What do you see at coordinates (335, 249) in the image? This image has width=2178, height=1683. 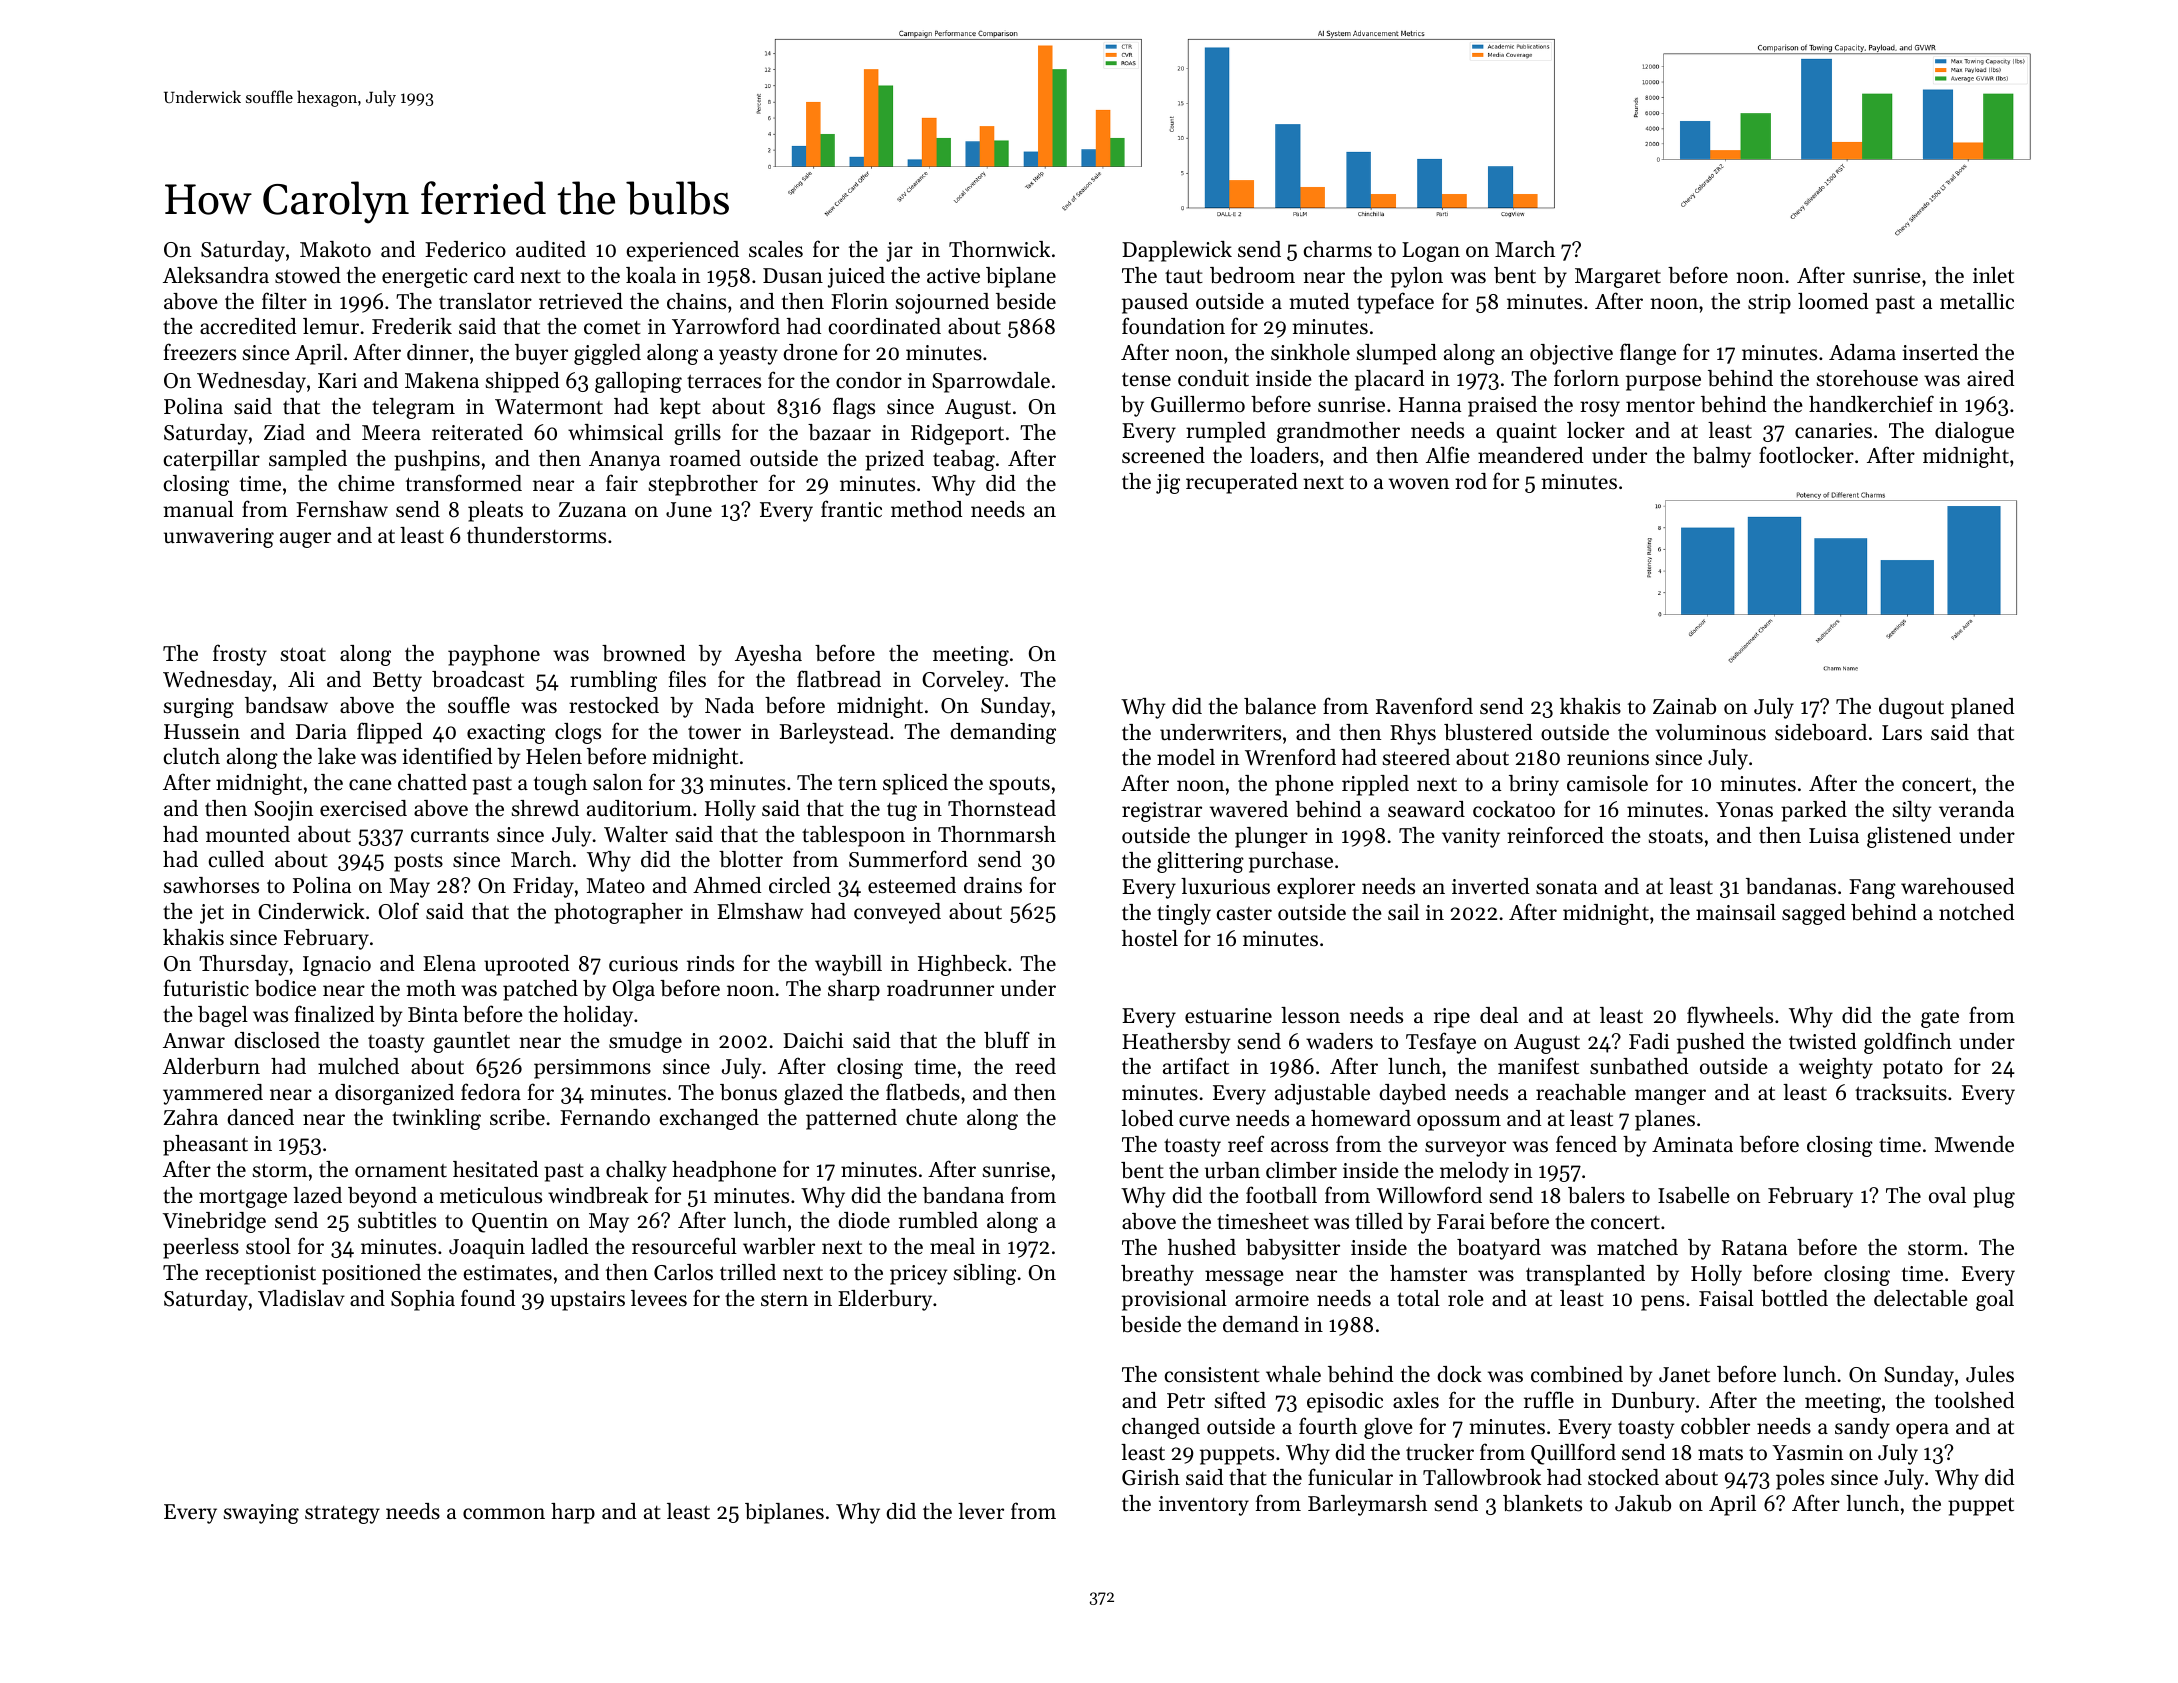 I see `Makoto` at bounding box center [335, 249].
